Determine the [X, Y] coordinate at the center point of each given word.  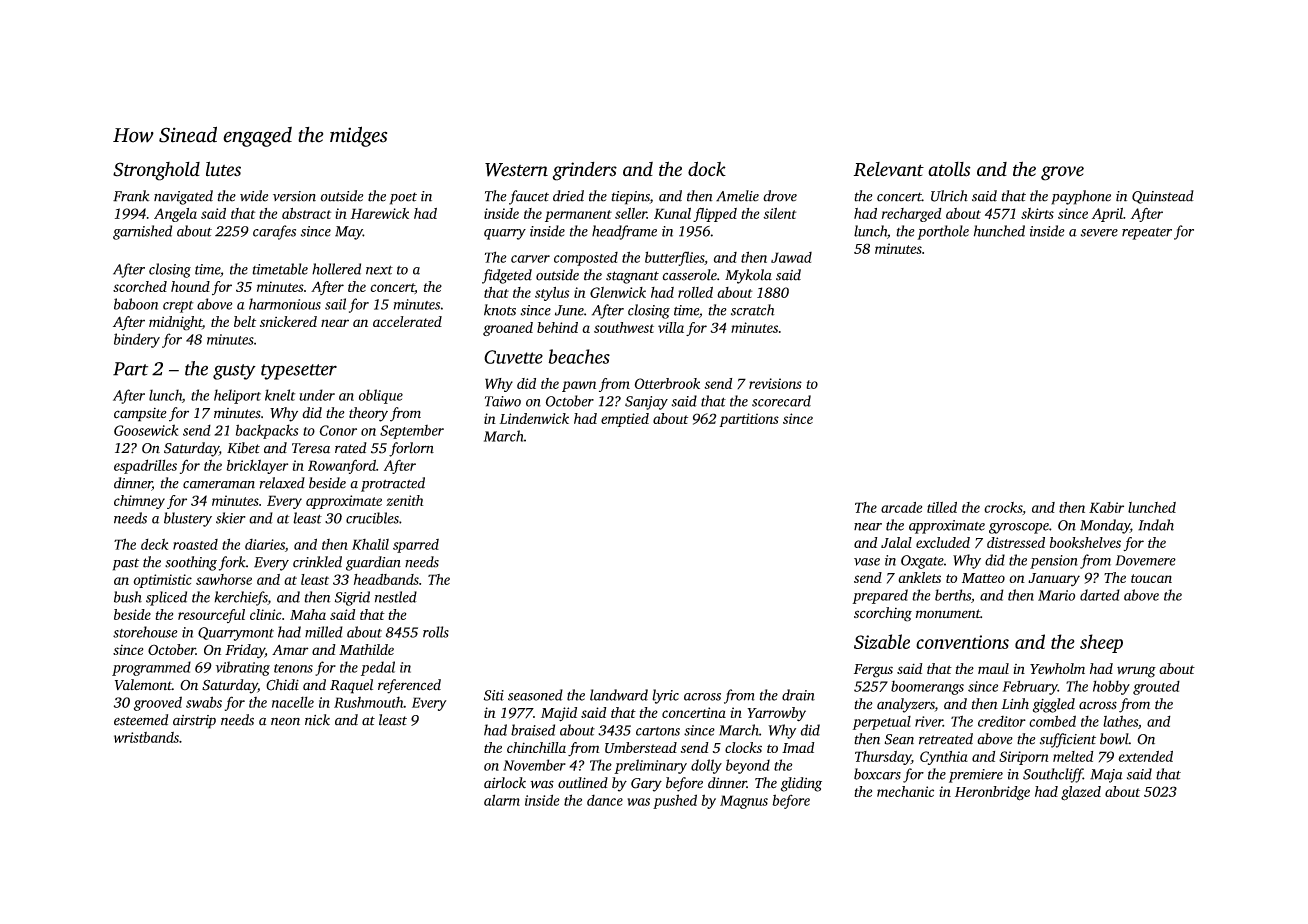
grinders [584, 171]
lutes [223, 169]
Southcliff [1053, 775]
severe [1099, 233]
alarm [502, 800]
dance [605, 800]
